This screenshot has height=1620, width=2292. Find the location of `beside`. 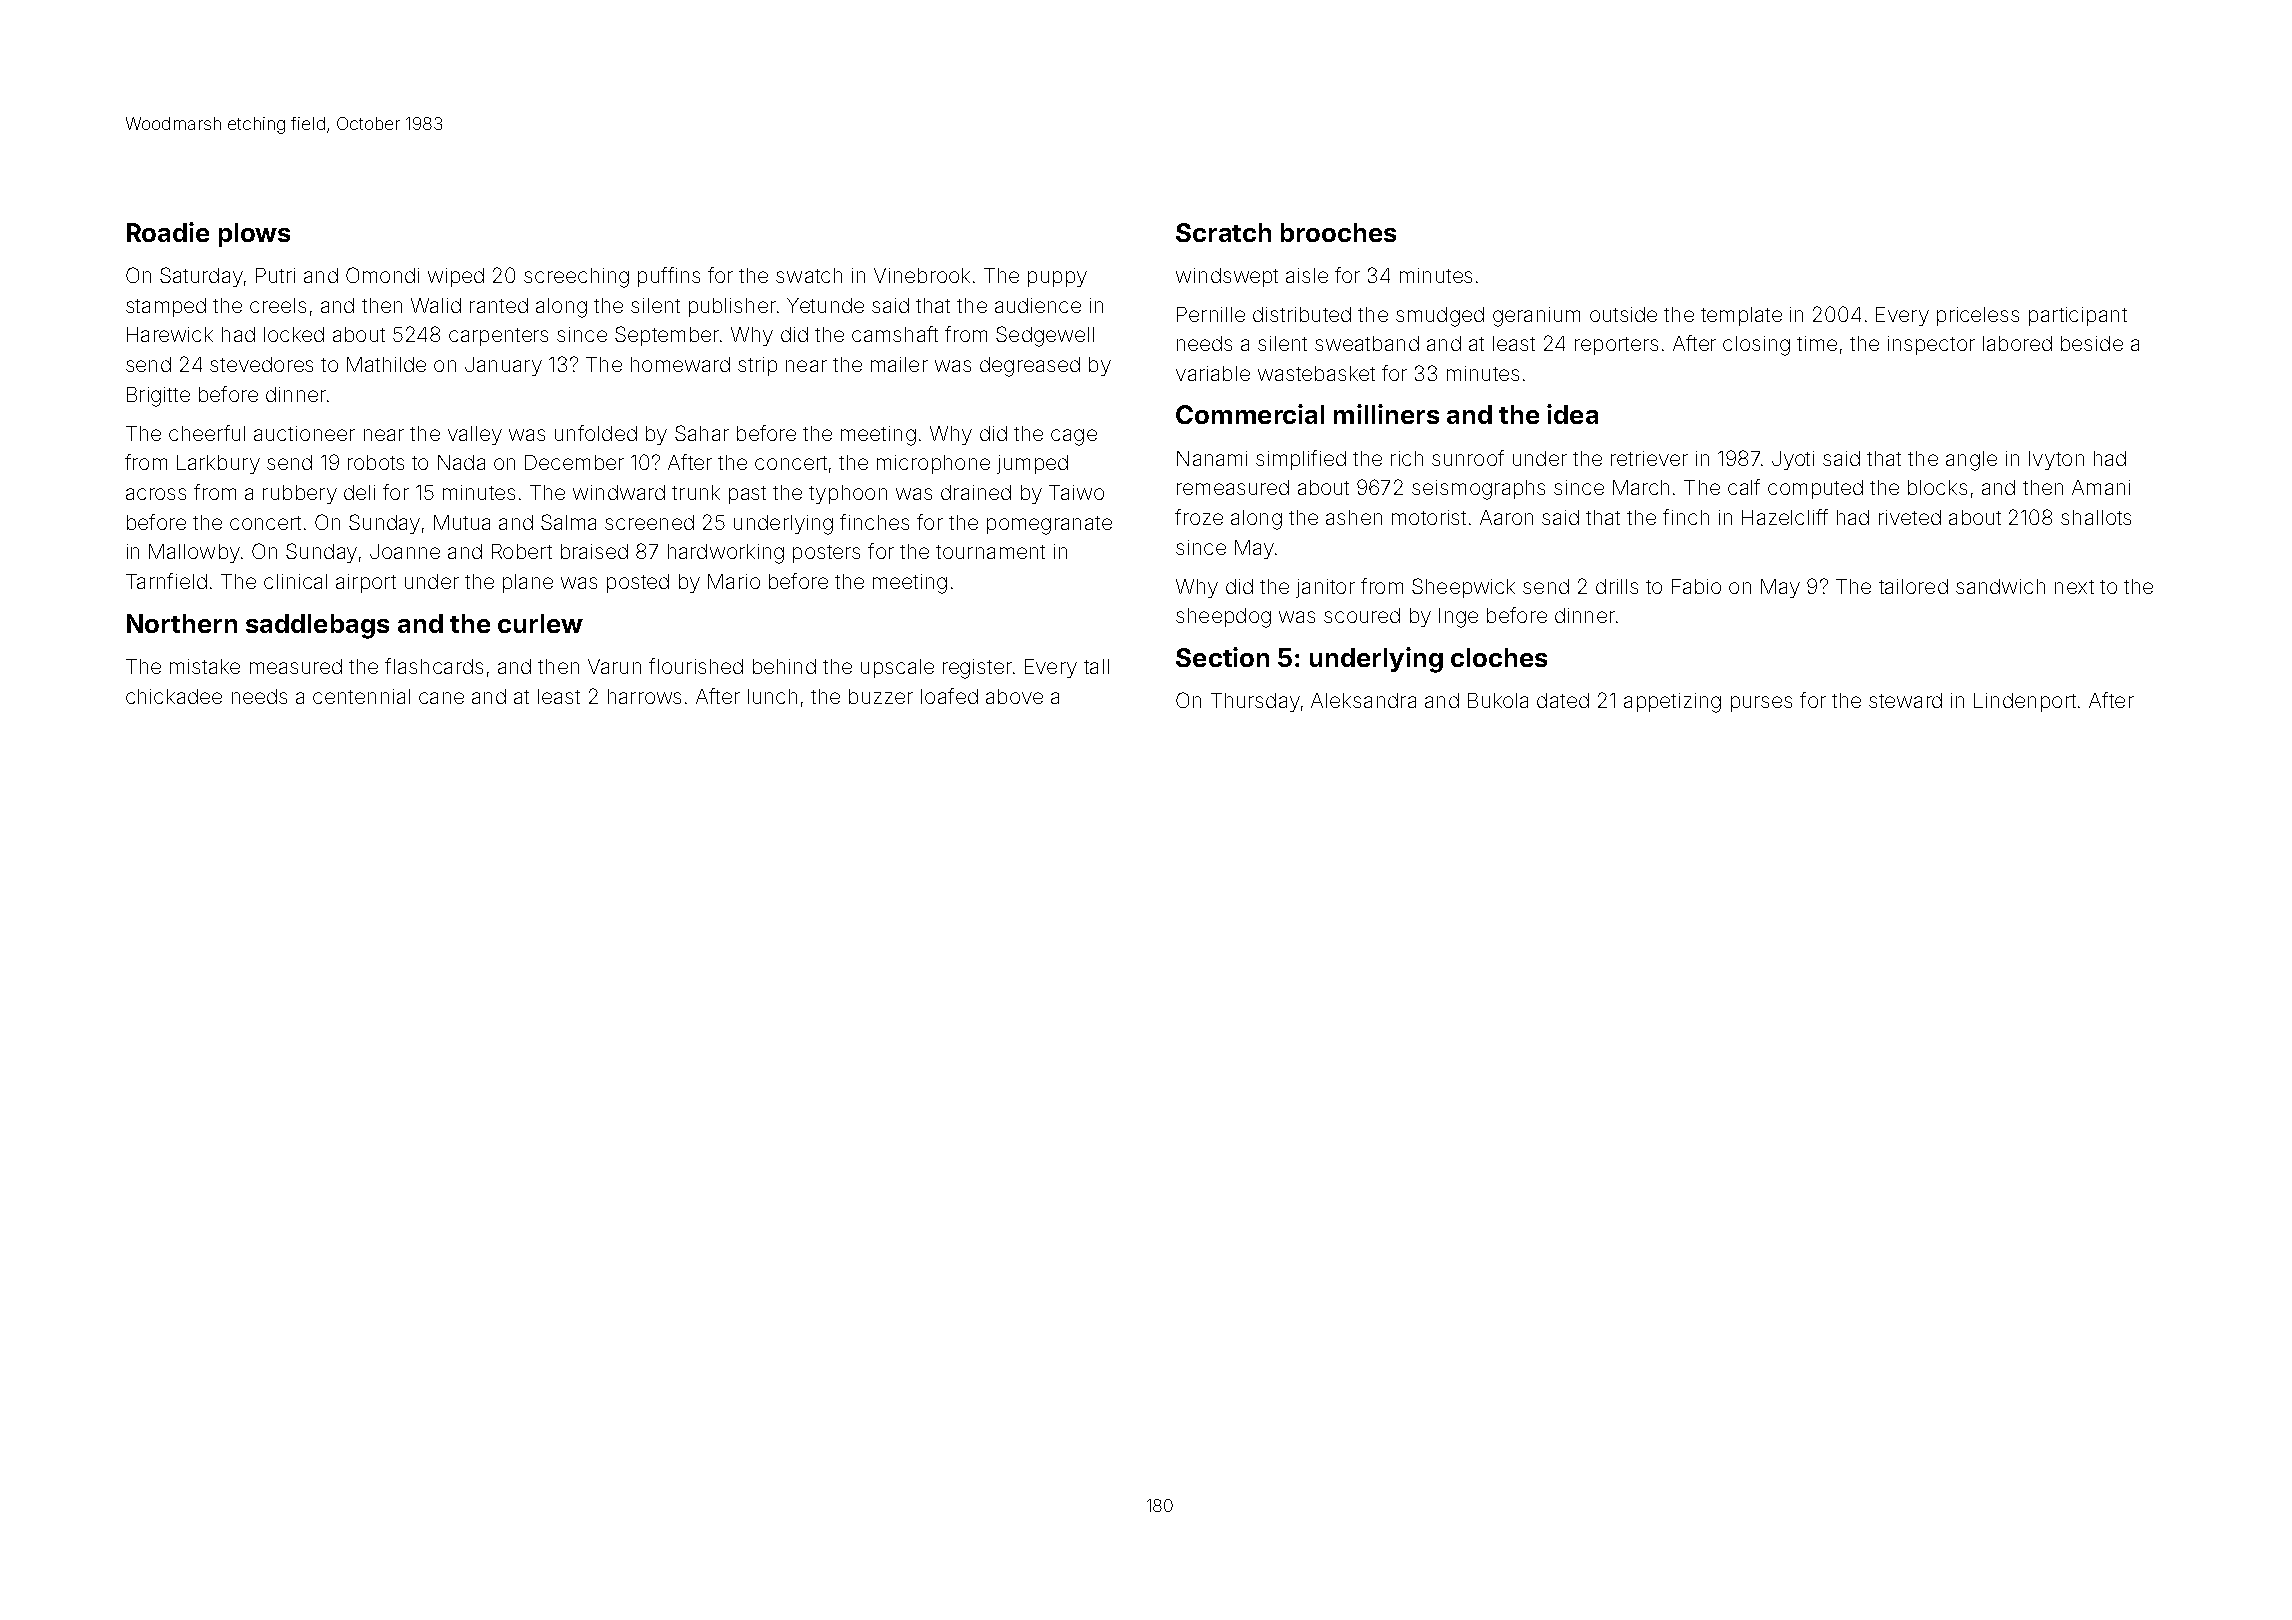

beside is located at coordinates (2092, 343).
